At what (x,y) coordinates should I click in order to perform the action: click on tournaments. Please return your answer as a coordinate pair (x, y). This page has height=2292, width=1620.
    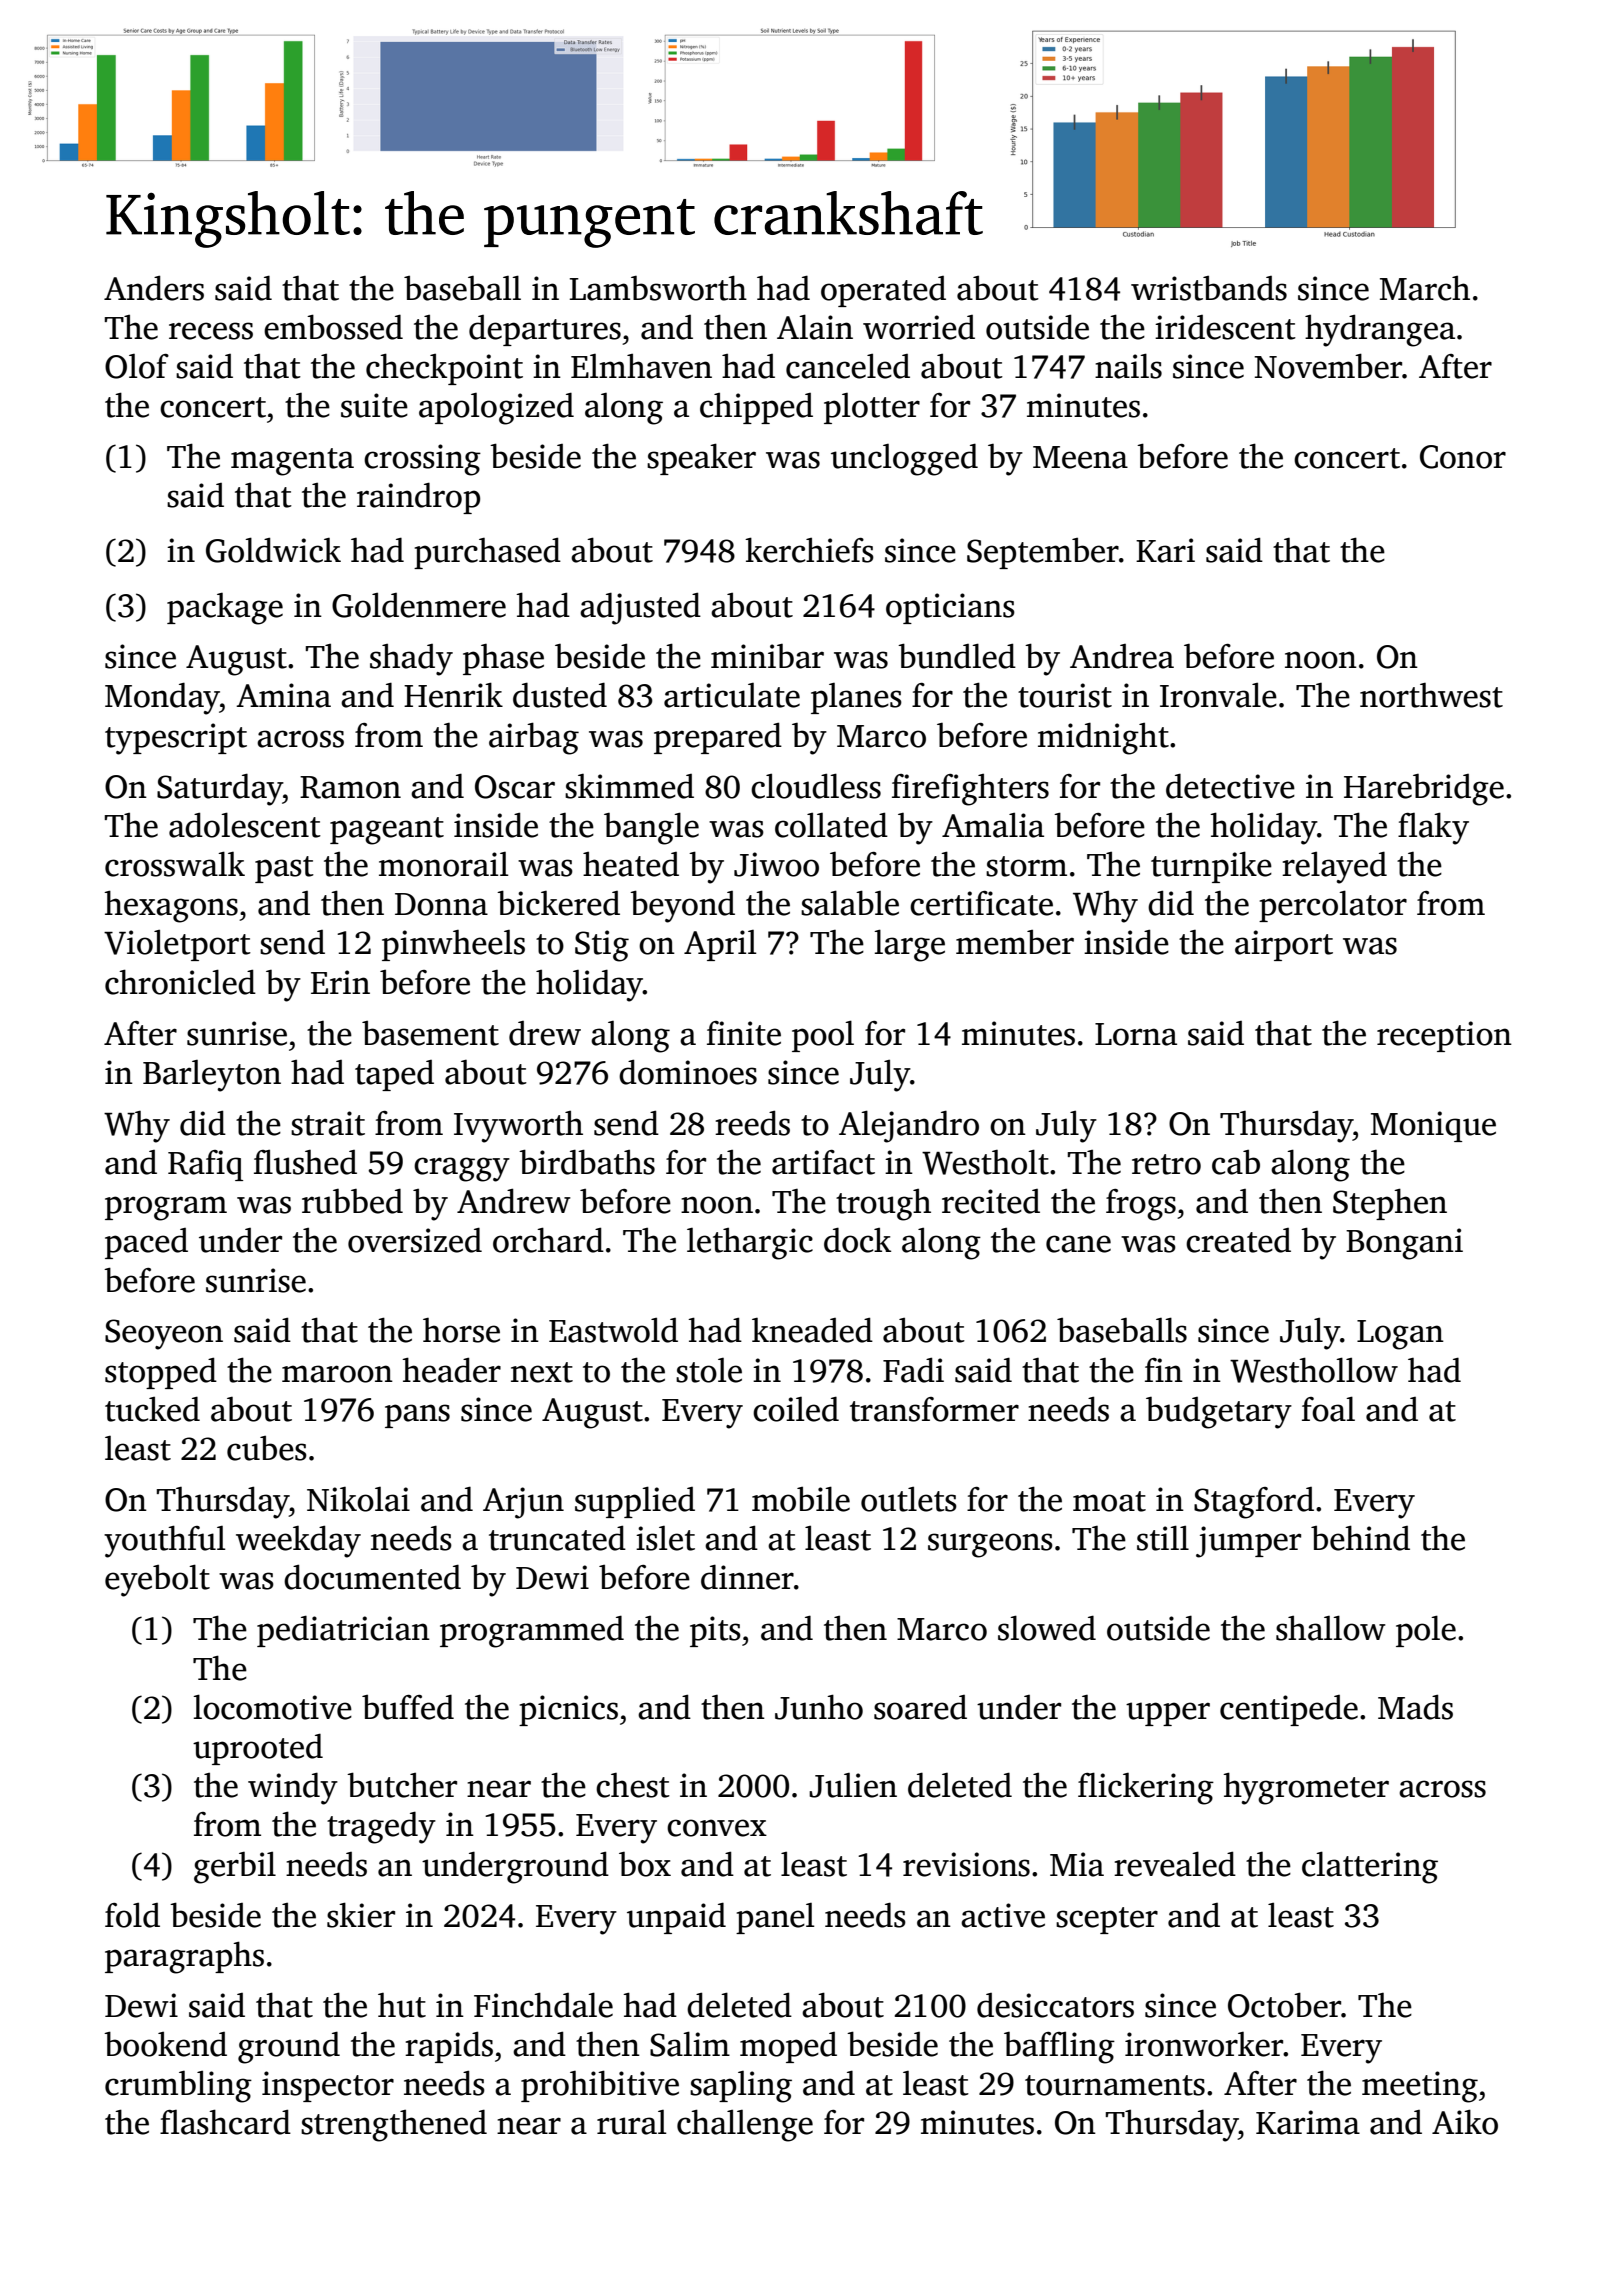
    Looking at the image, I should click on (1115, 2085).
